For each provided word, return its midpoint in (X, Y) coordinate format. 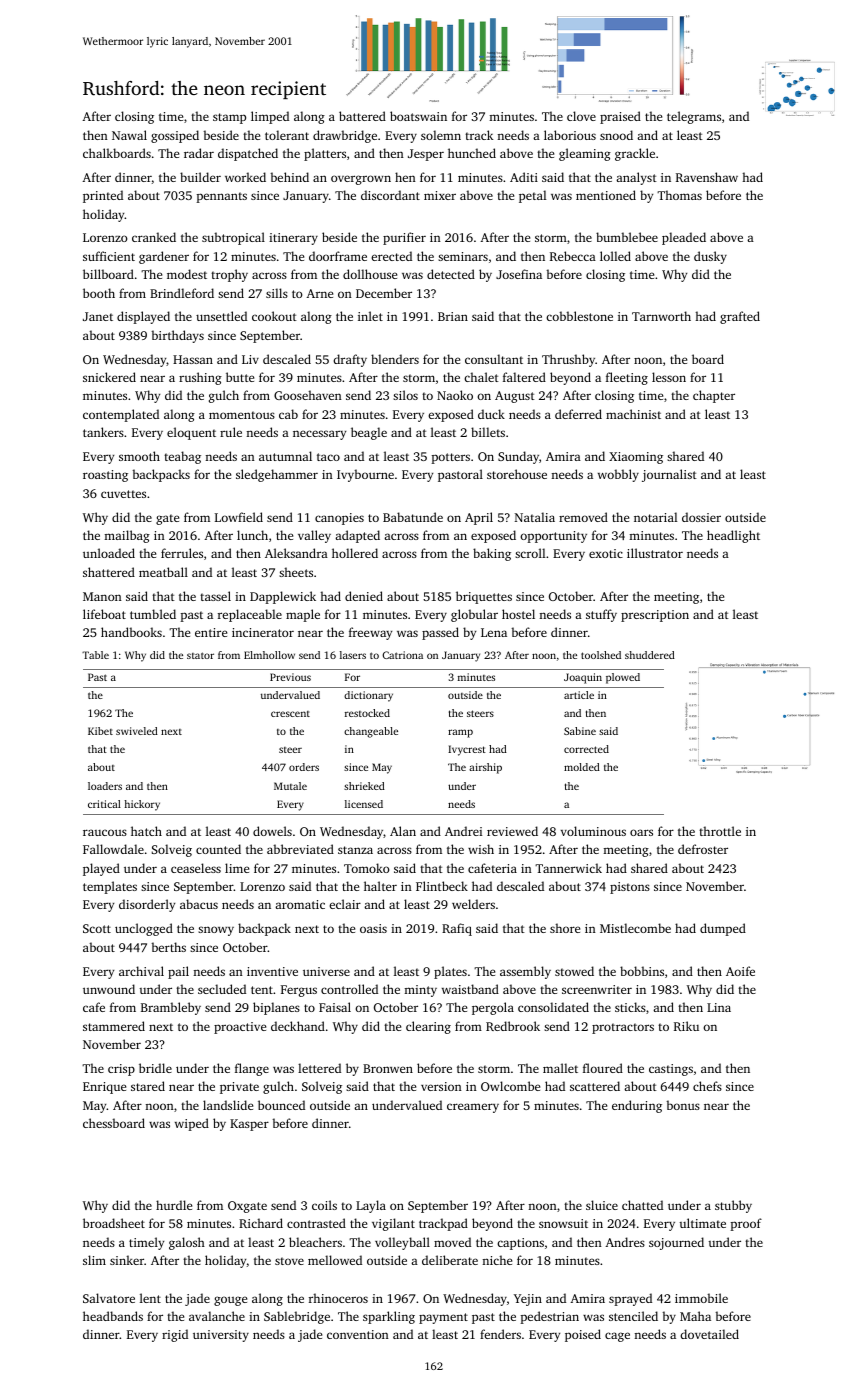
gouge (230, 1301)
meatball (163, 572)
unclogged (144, 929)
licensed (364, 804)
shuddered (650, 655)
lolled (615, 256)
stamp (229, 118)
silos (405, 395)
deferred (578, 414)
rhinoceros (338, 1298)
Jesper (426, 155)
